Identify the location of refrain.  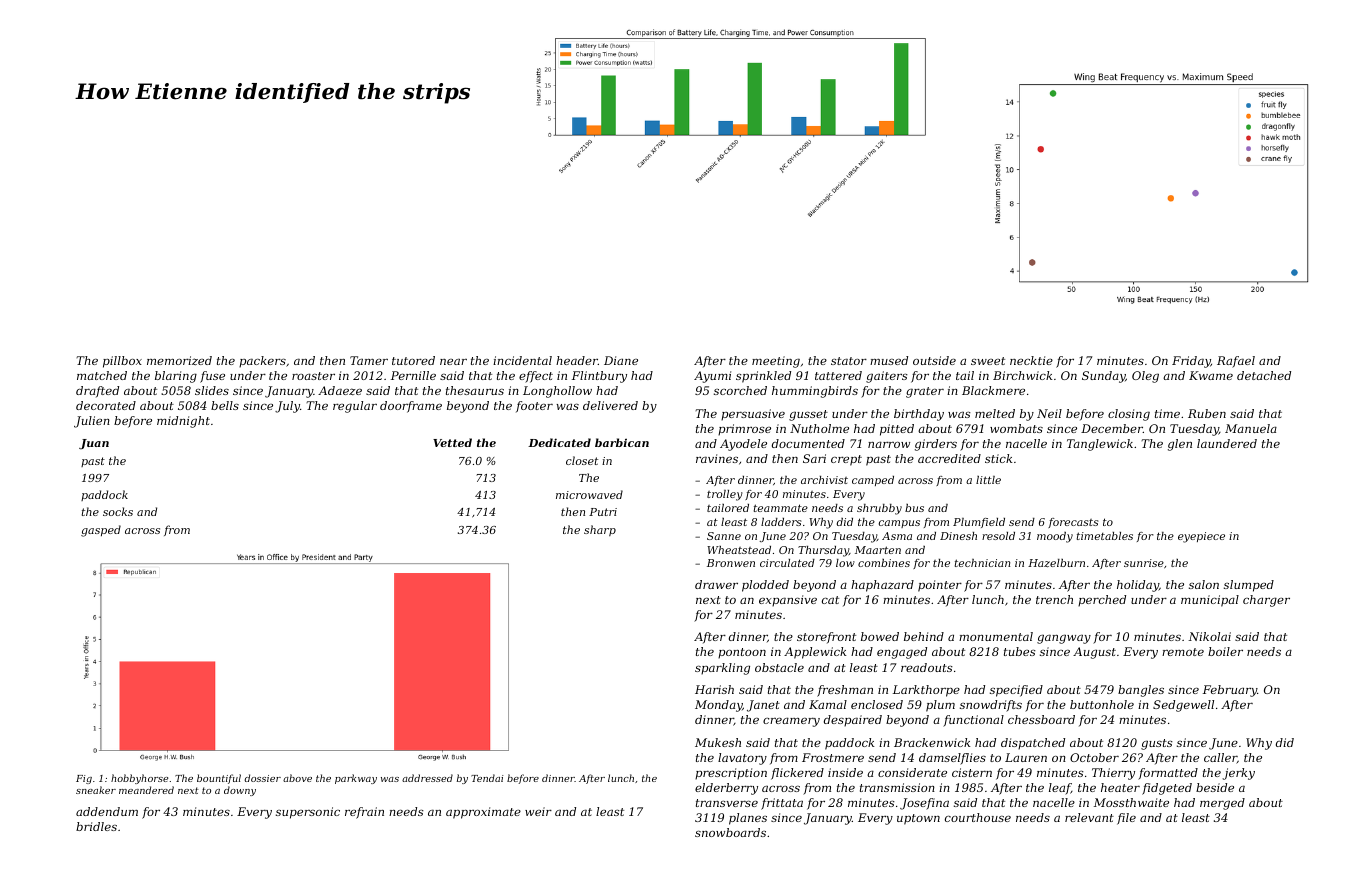
(364, 813).
